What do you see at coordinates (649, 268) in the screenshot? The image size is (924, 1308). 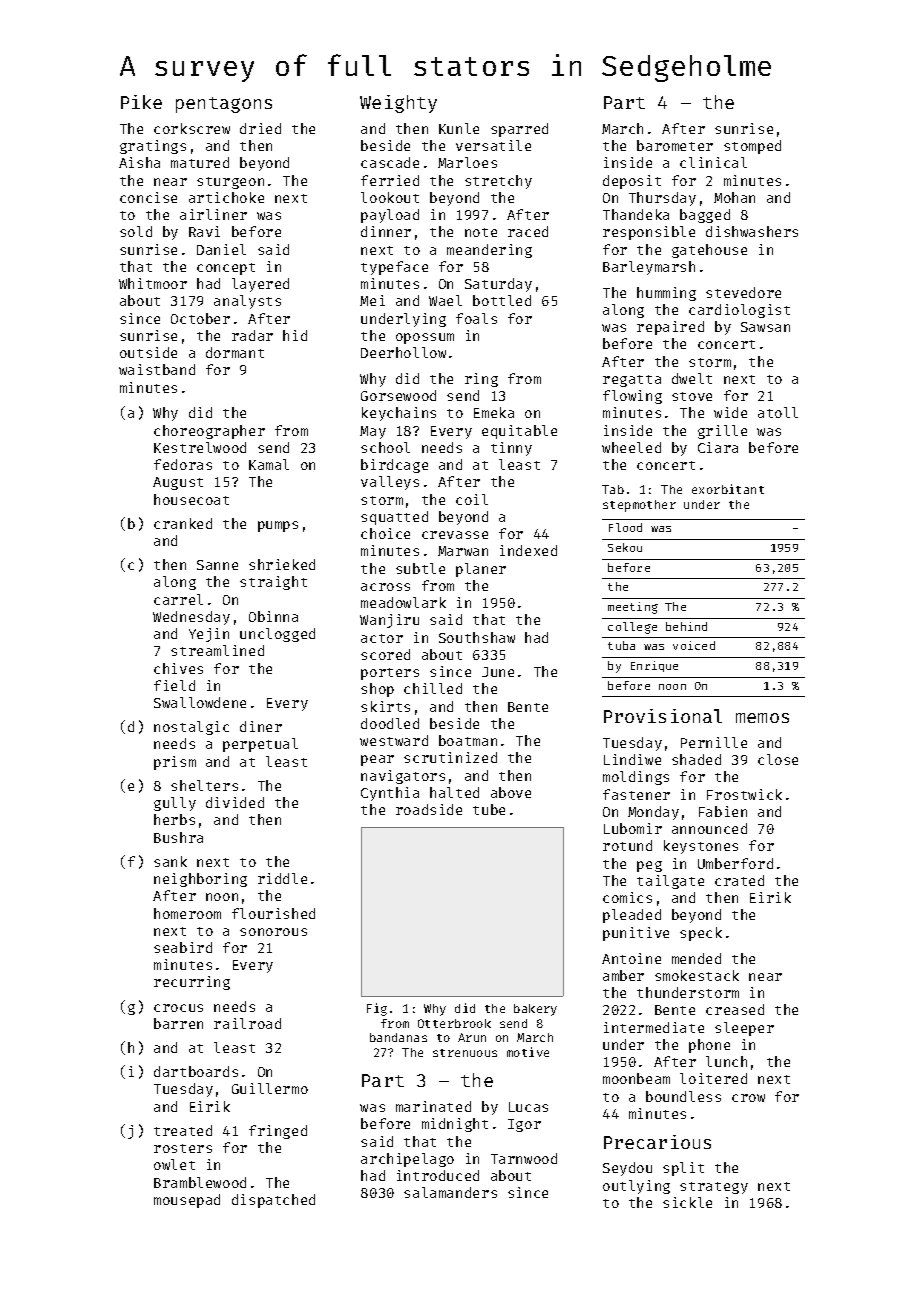 I see `Barleymarsh` at bounding box center [649, 268].
